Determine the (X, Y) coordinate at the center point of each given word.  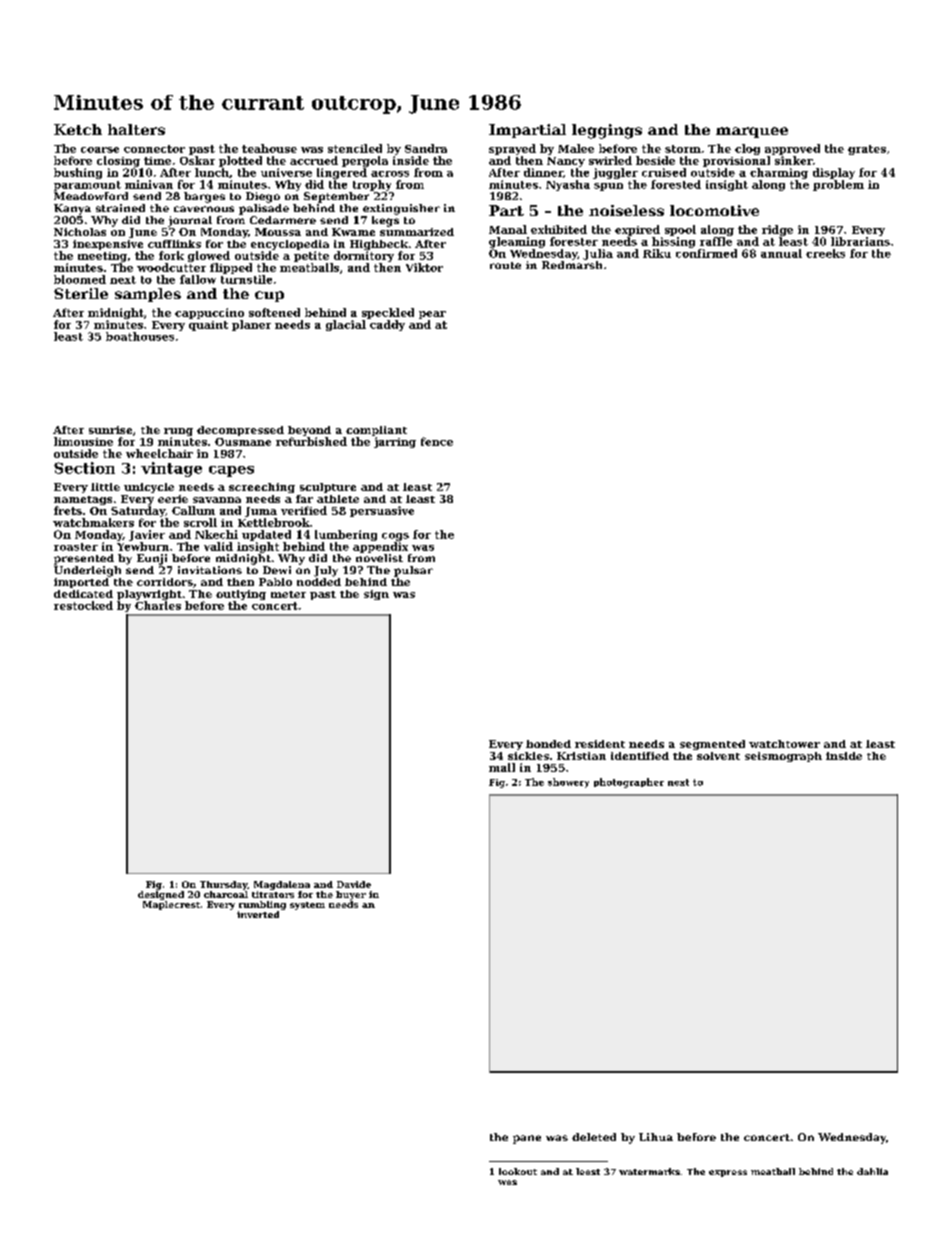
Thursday (223, 885)
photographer (629, 783)
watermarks (649, 1171)
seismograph (783, 757)
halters (136, 129)
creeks (825, 253)
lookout (518, 1171)
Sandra (426, 148)
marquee (752, 132)
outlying (241, 595)
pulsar (413, 571)
